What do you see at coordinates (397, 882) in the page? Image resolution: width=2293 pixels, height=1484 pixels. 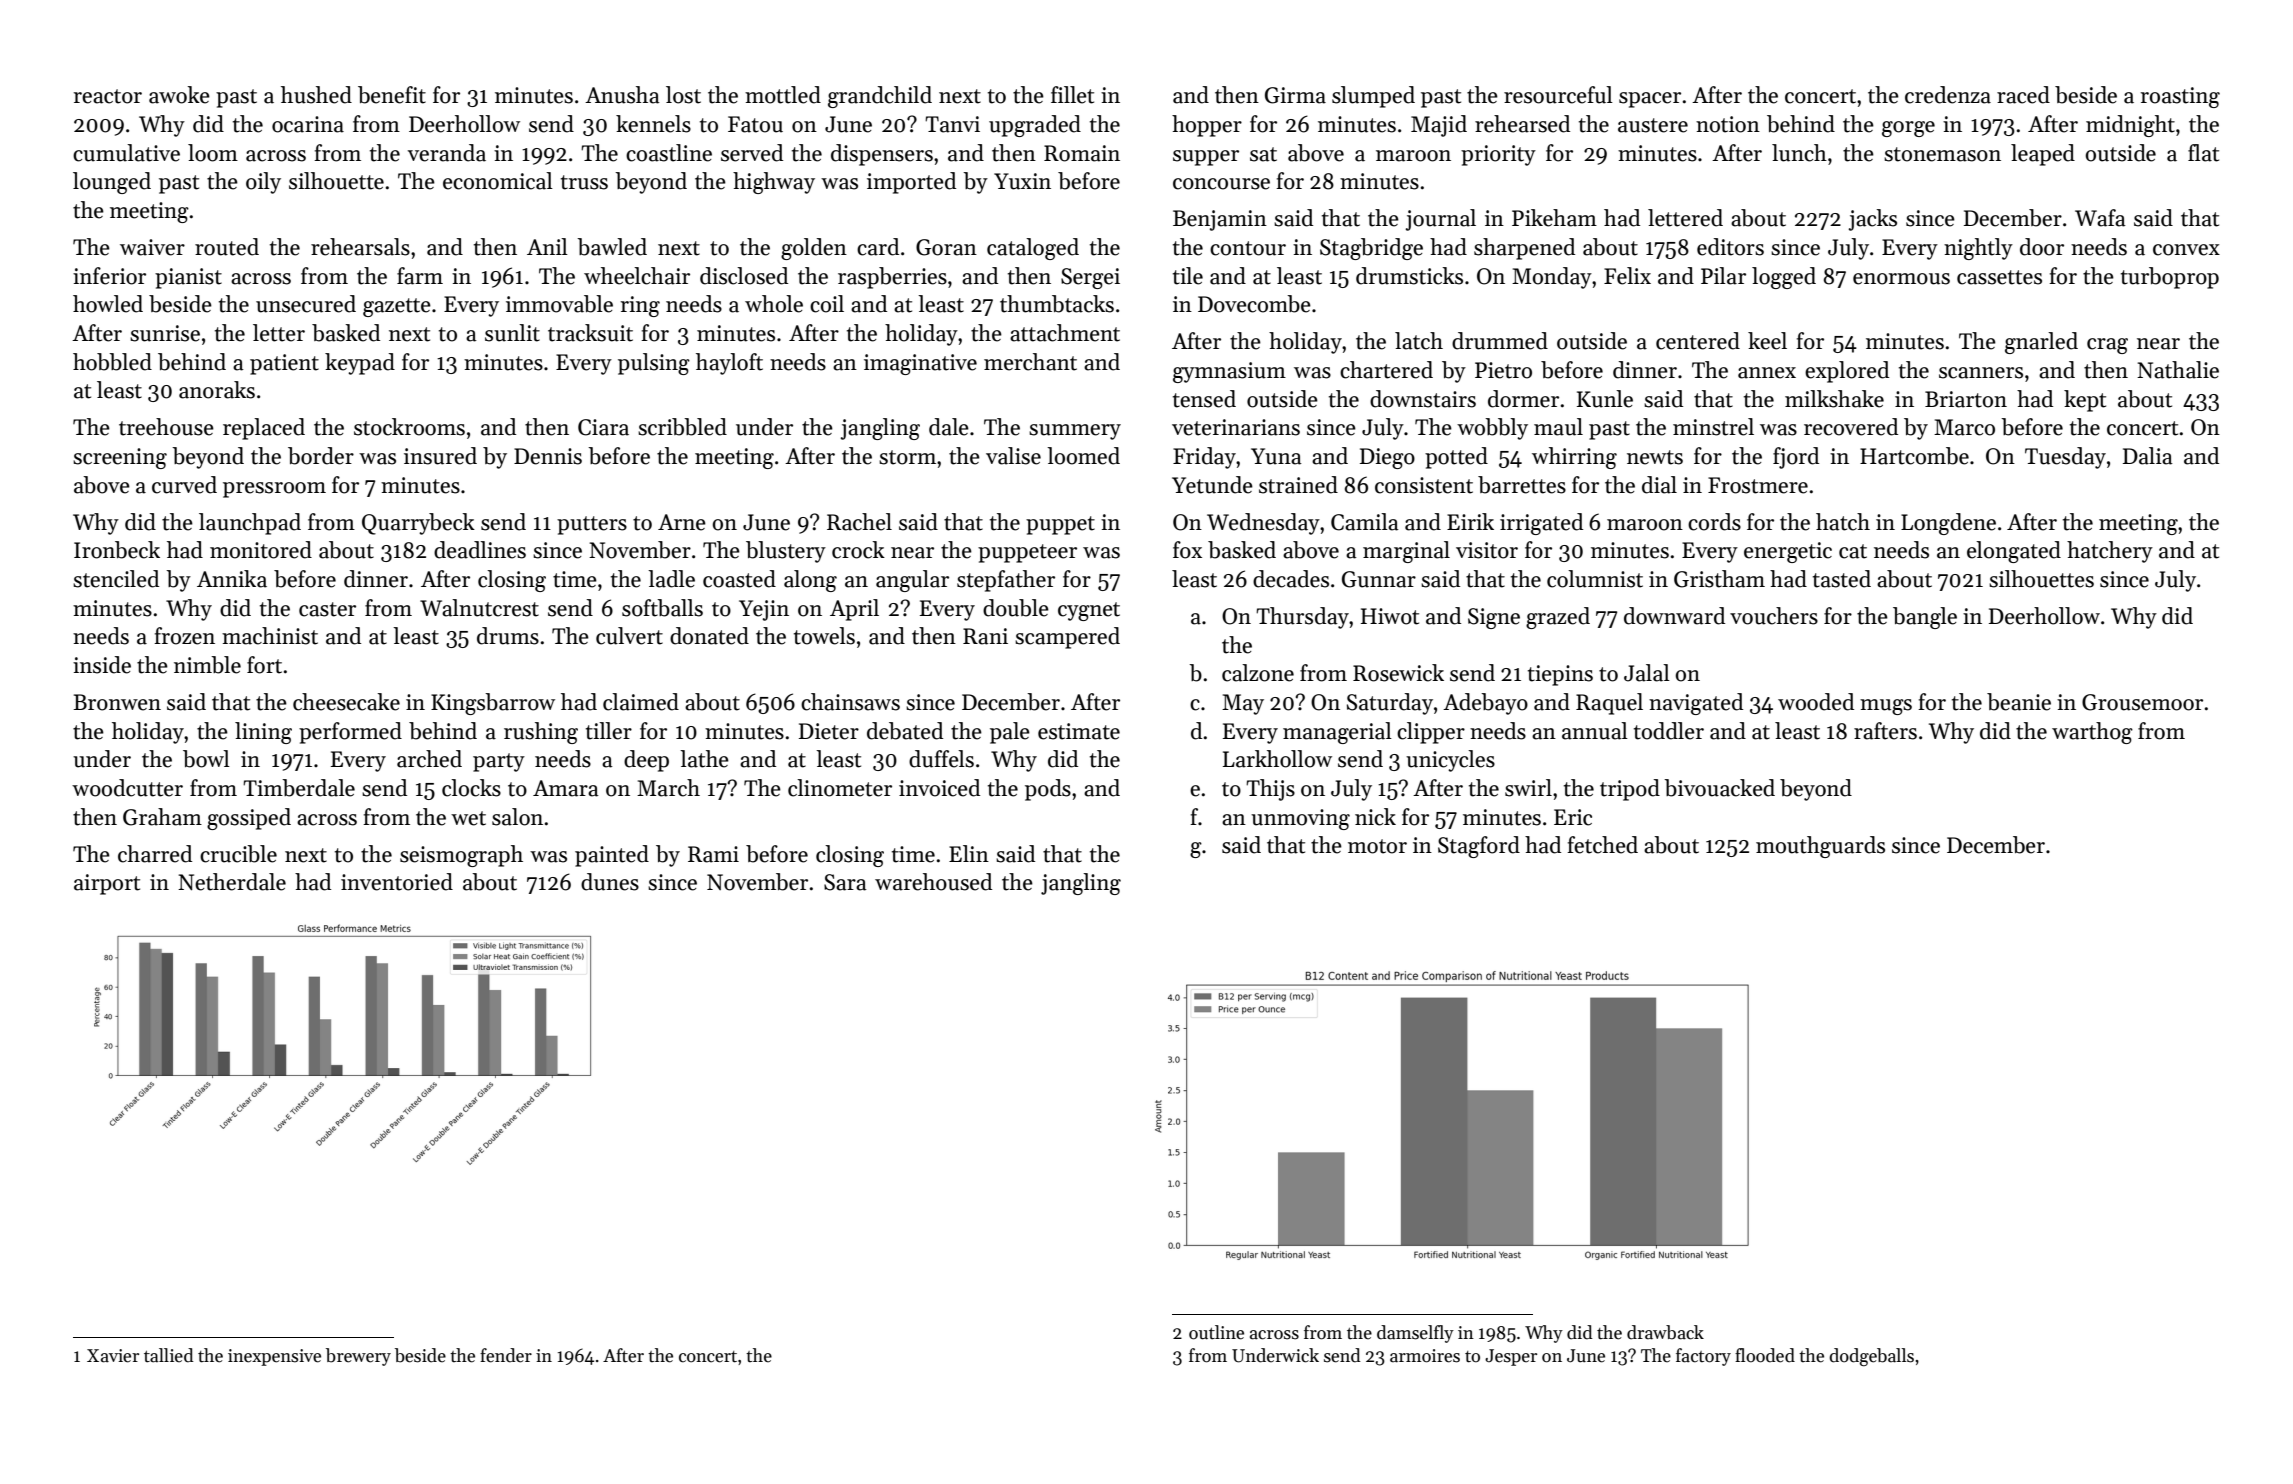 I see `inventoried` at bounding box center [397, 882].
